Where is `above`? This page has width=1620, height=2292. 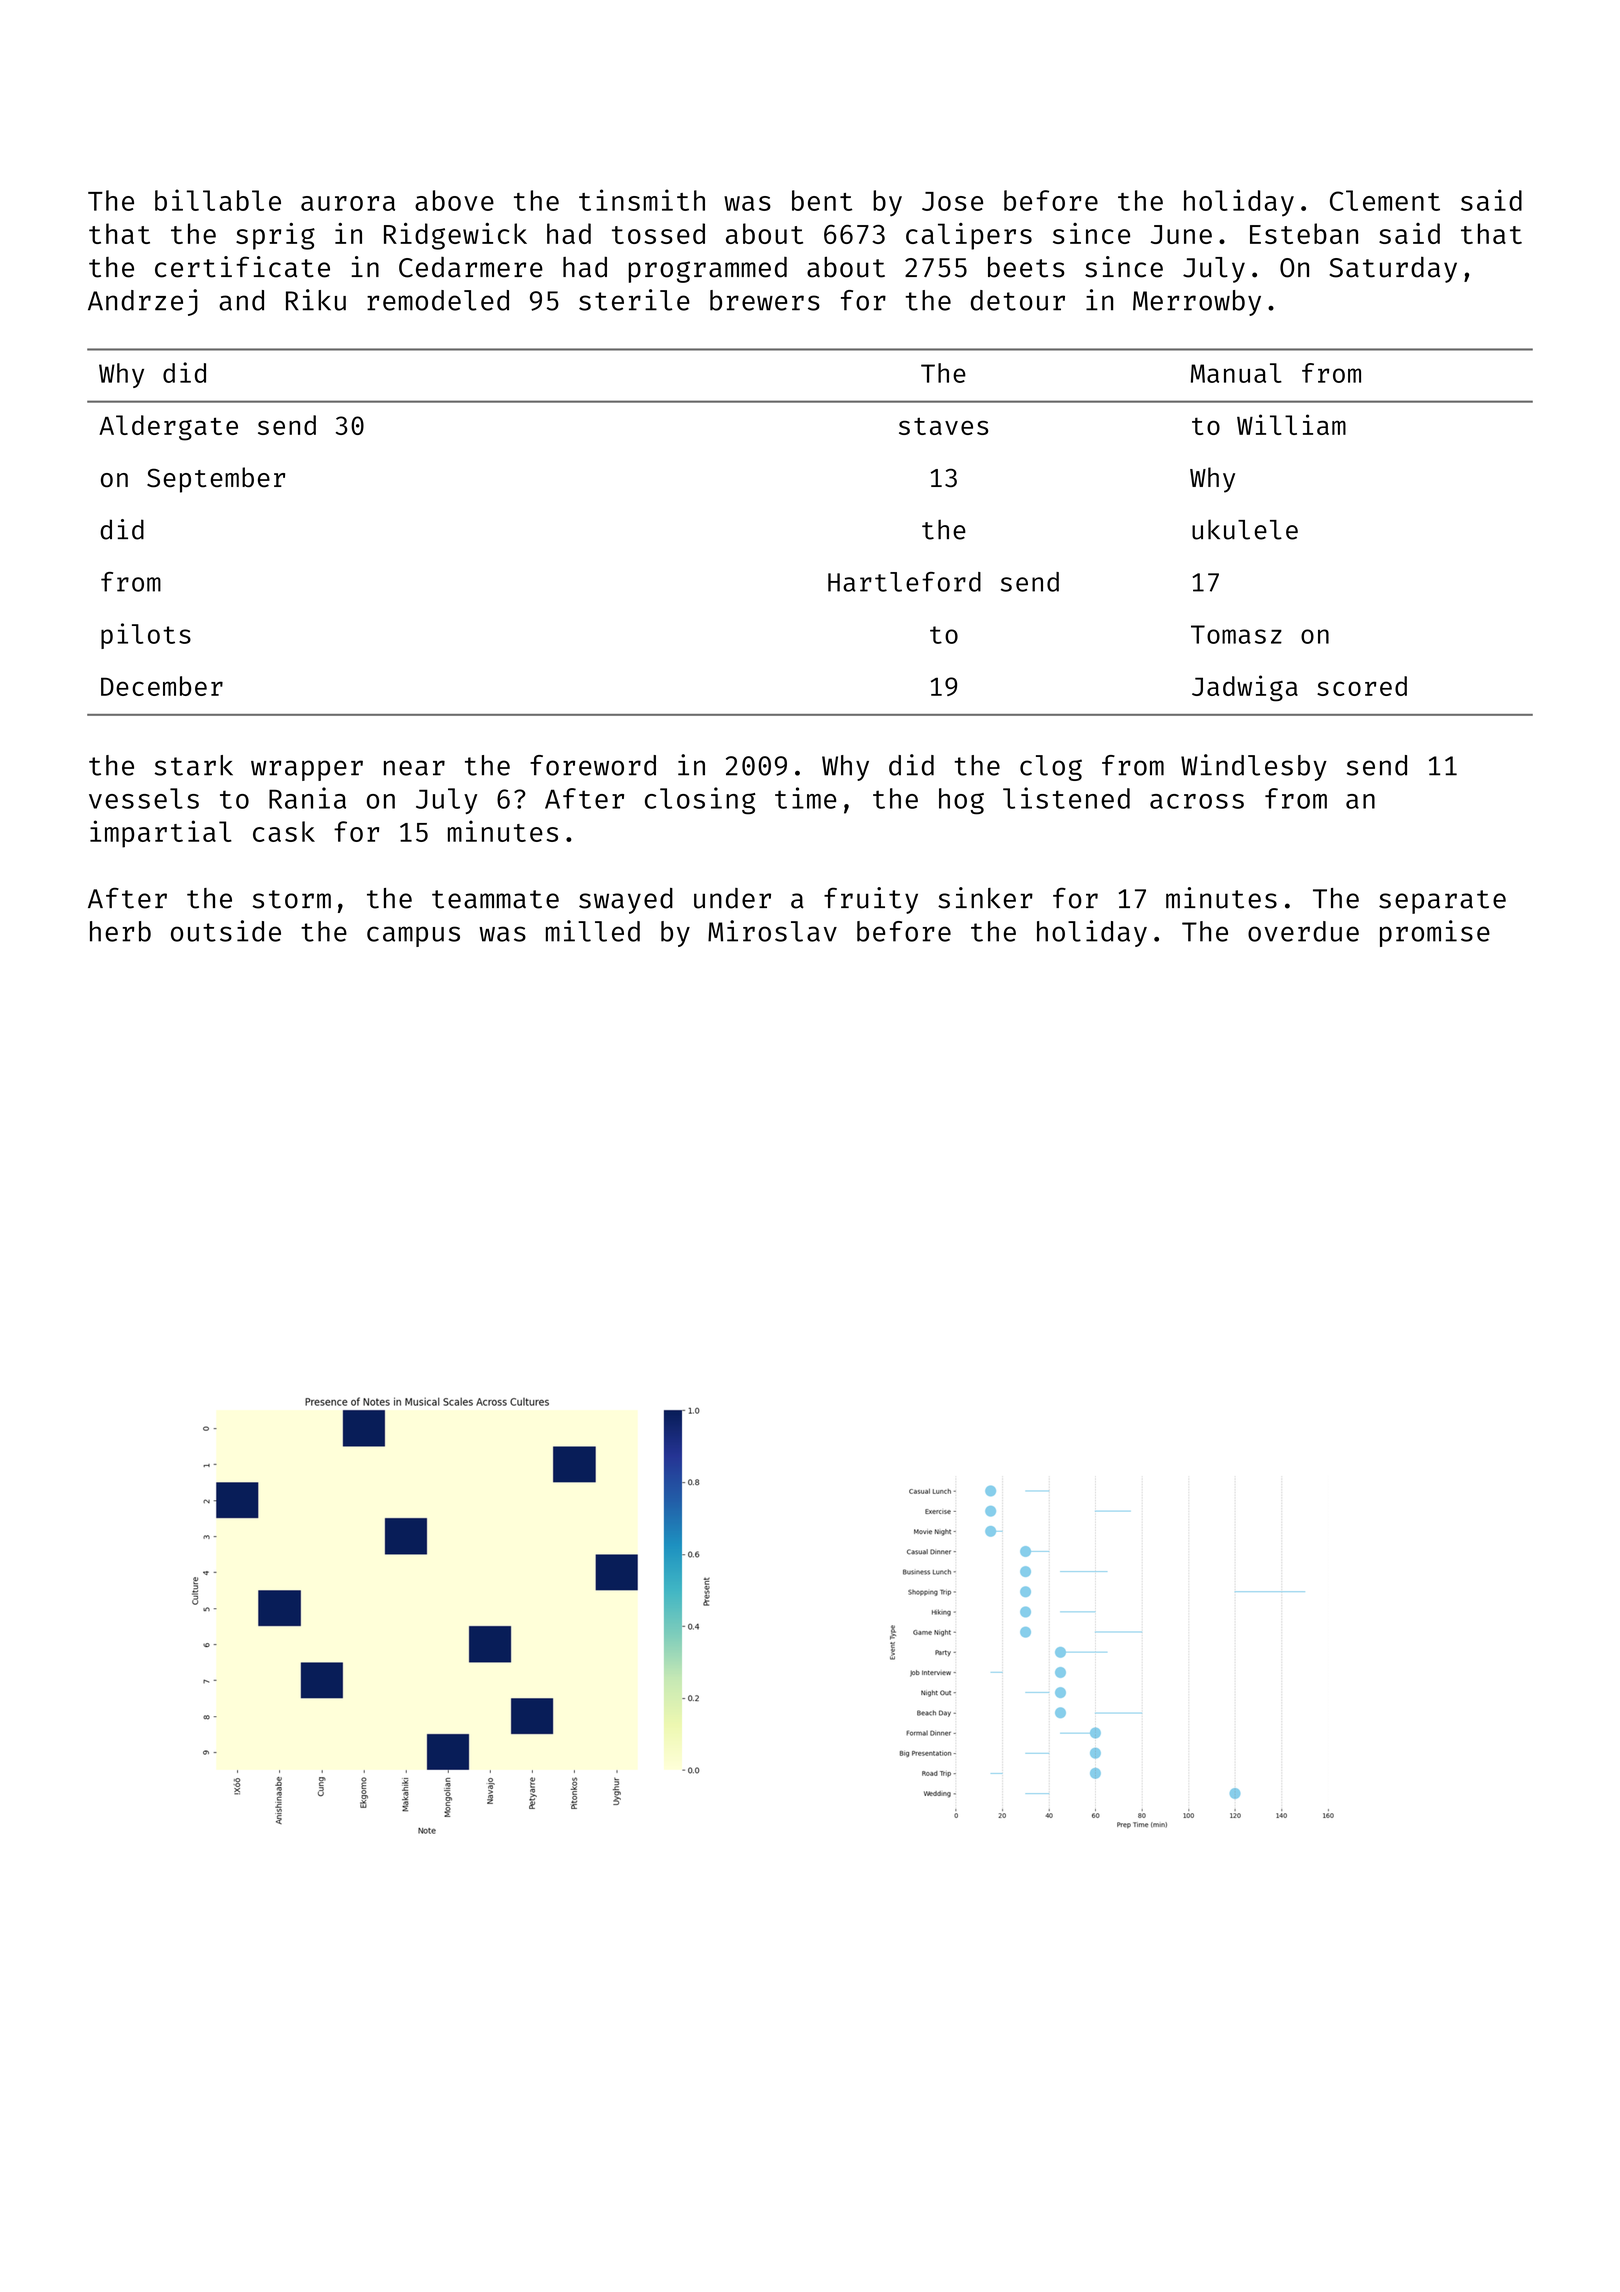 above is located at coordinates (454, 200).
